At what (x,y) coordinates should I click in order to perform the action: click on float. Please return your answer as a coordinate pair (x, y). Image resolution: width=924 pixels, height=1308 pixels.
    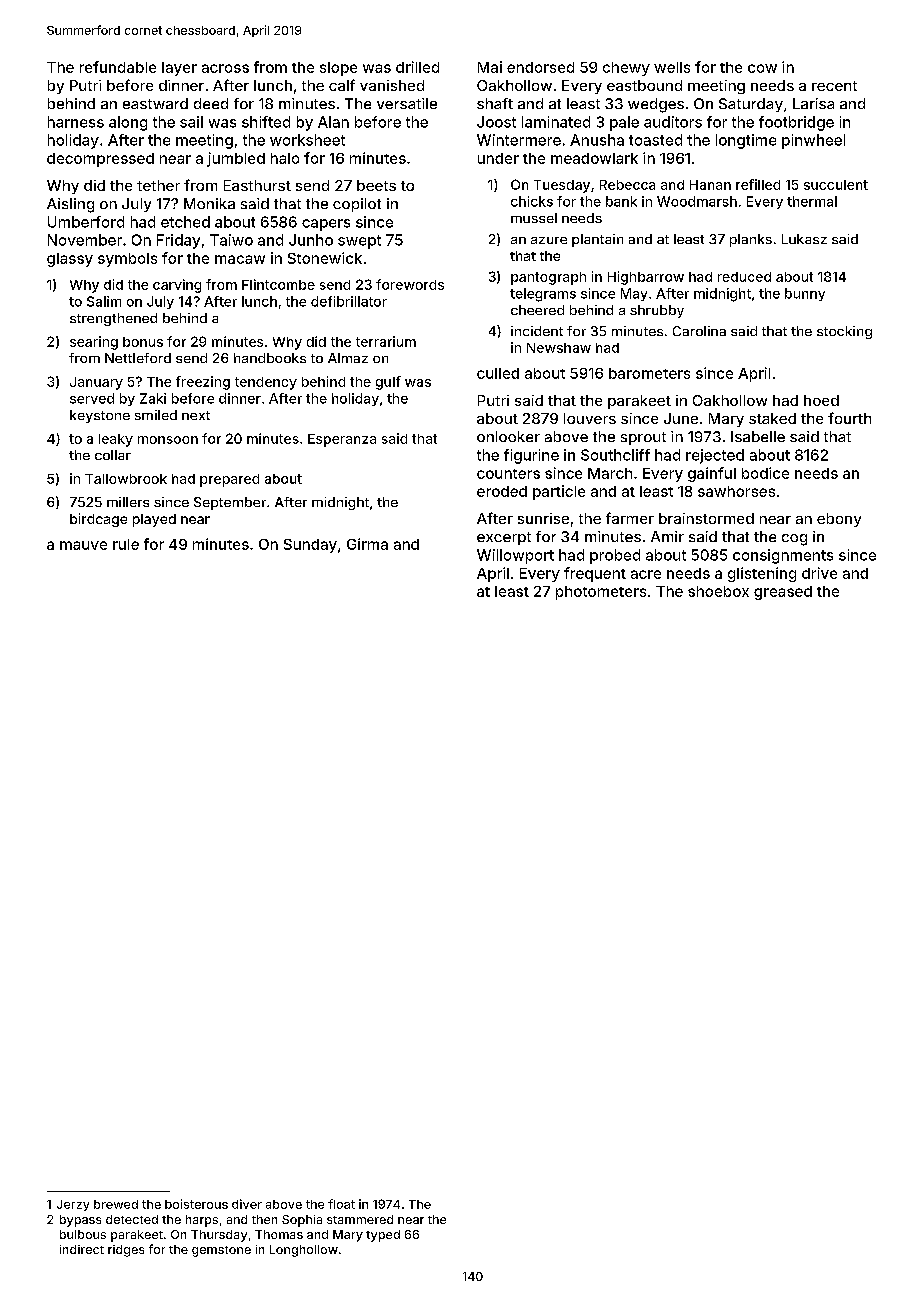
    Looking at the image, I should click on (341, 1204).
